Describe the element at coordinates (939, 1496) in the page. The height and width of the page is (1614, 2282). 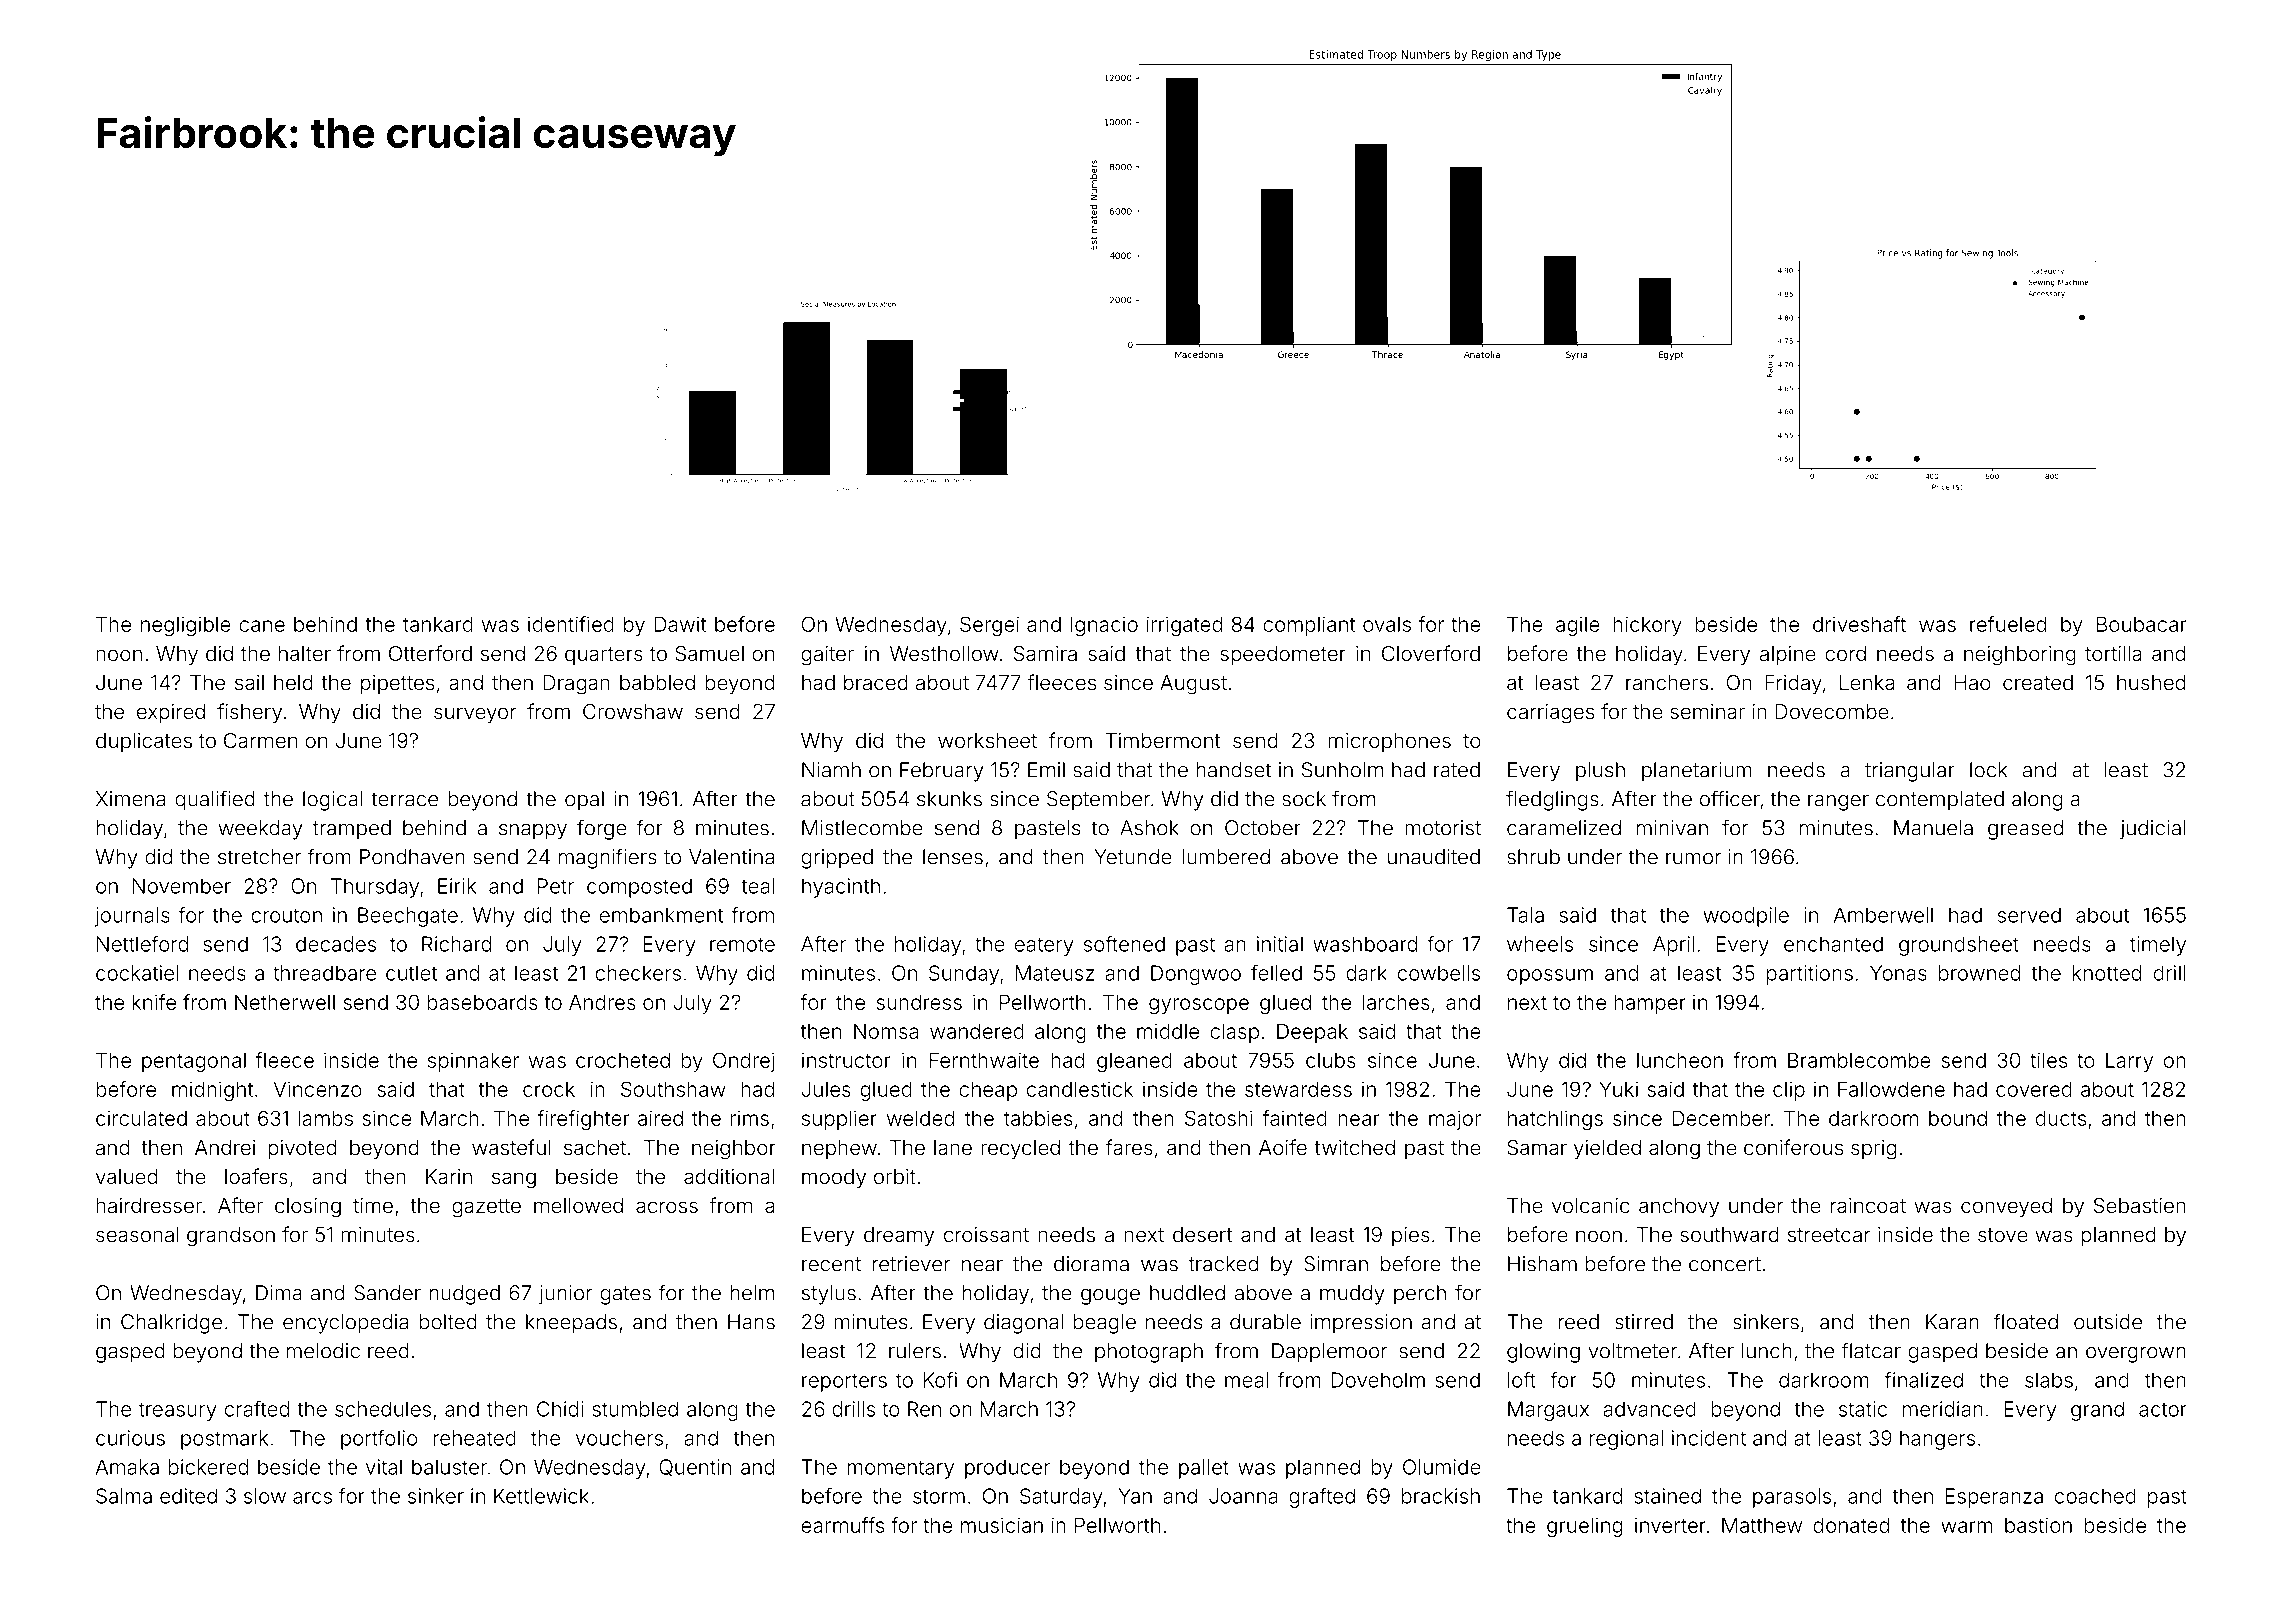
I see `storm` at that location.
